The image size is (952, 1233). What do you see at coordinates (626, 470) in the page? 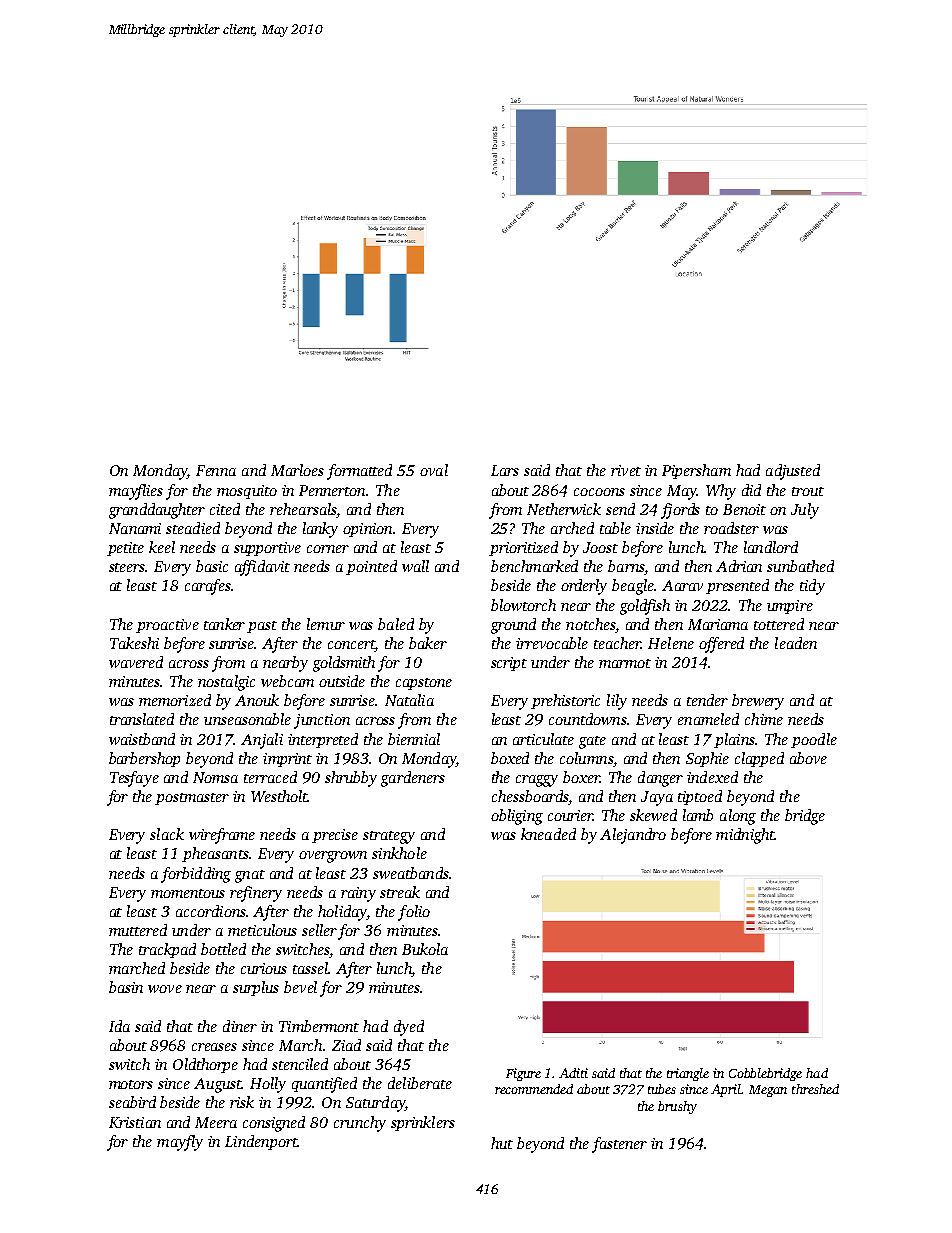
I see `rivet` at bounding box center [626, 470].
